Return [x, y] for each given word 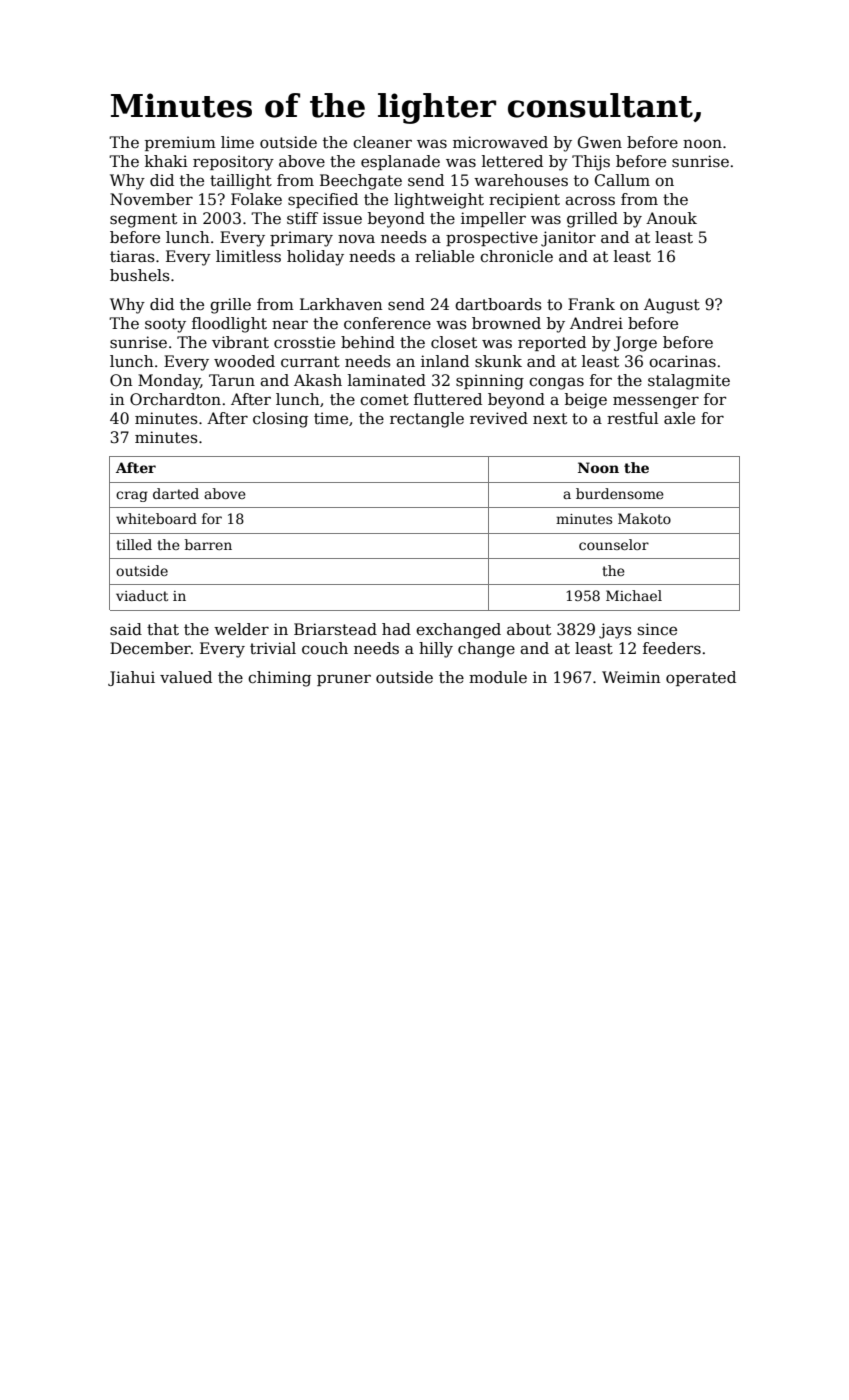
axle [679, 418]
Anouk [671, 218]
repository [233, 163]
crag [132, 496]
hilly [436, 650]
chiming [279, 679]
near [290, 324]
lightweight [439, 201]
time [331, 418]
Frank [591, 304]
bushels [140, 275]
